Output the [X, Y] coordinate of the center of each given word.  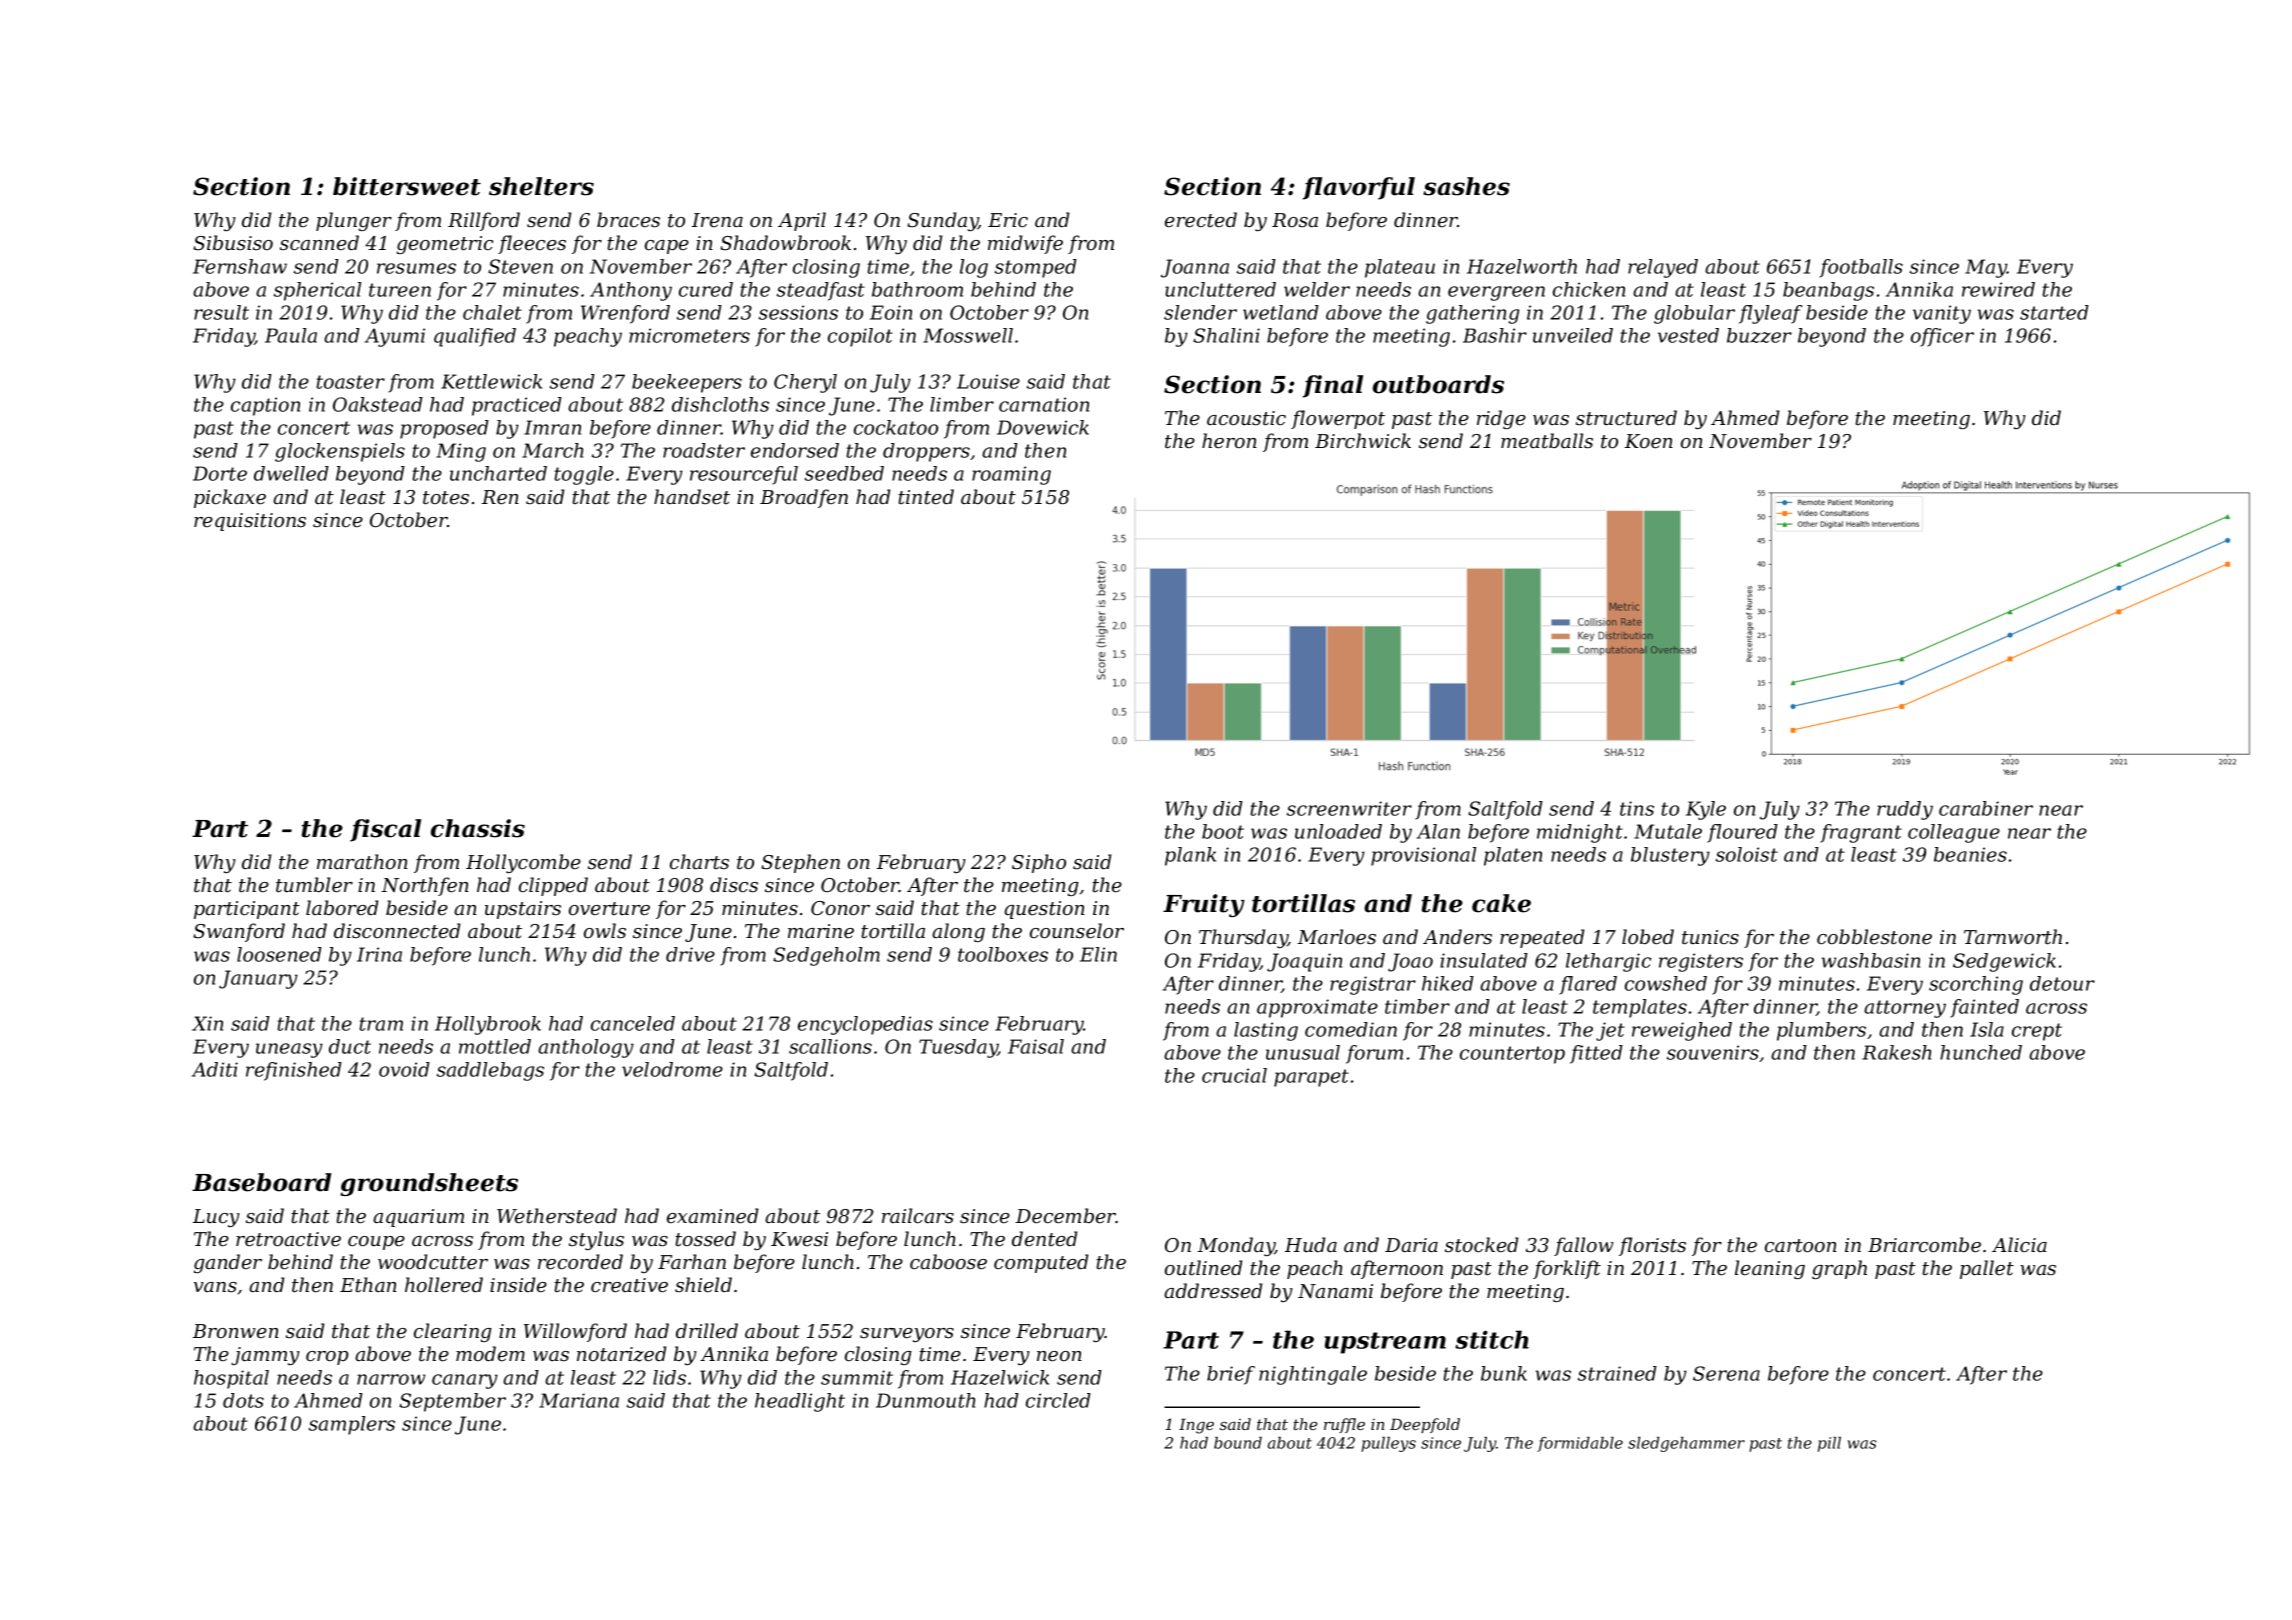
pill [1829, 1444]
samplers [352, 1425]
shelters [541, 186]
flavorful [1359, 188]
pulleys [1388, 1444]
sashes [1466, 186]
